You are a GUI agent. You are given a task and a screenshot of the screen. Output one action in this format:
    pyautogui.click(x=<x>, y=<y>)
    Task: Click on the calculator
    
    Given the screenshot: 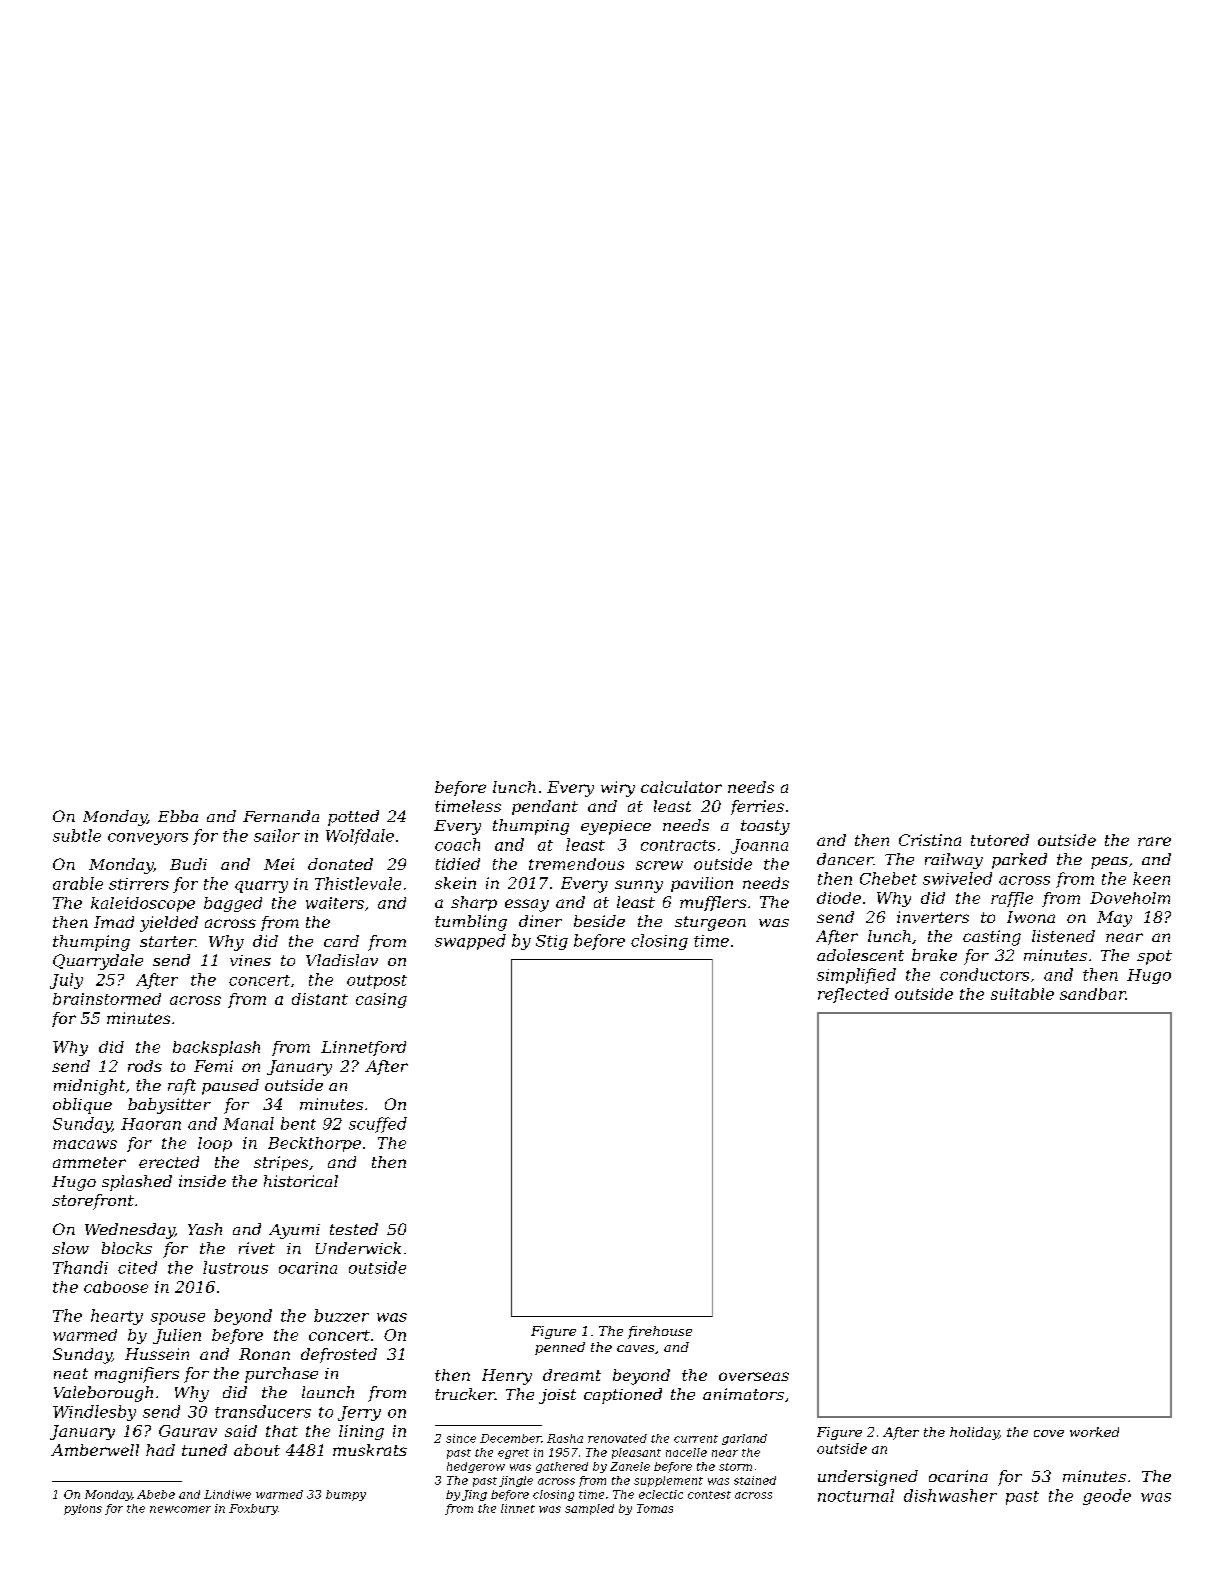 What is the action you would take?
    pyautogui.click(x=681, y=787)
